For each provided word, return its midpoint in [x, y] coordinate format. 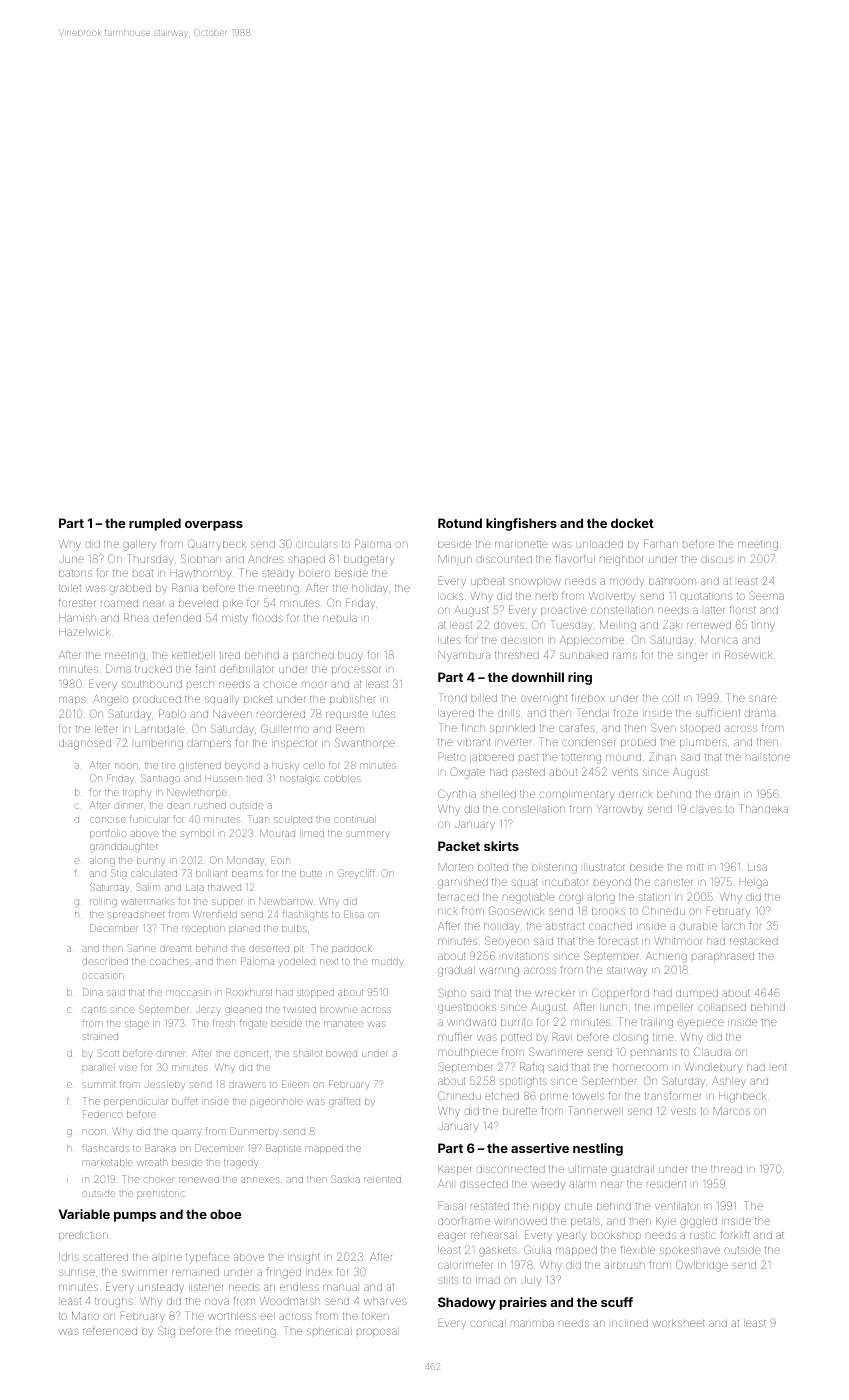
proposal [378, 1332]
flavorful [575, 558]
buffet [184, 1101]
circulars [317, 544]
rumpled [155, 524]
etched [502, 1096]
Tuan [258, 819]
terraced [458, 897]
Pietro [452, 756]
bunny [151, 862]
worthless [232, 1316]
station [654, 897]
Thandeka [763, 808]
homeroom [640, 1067]
